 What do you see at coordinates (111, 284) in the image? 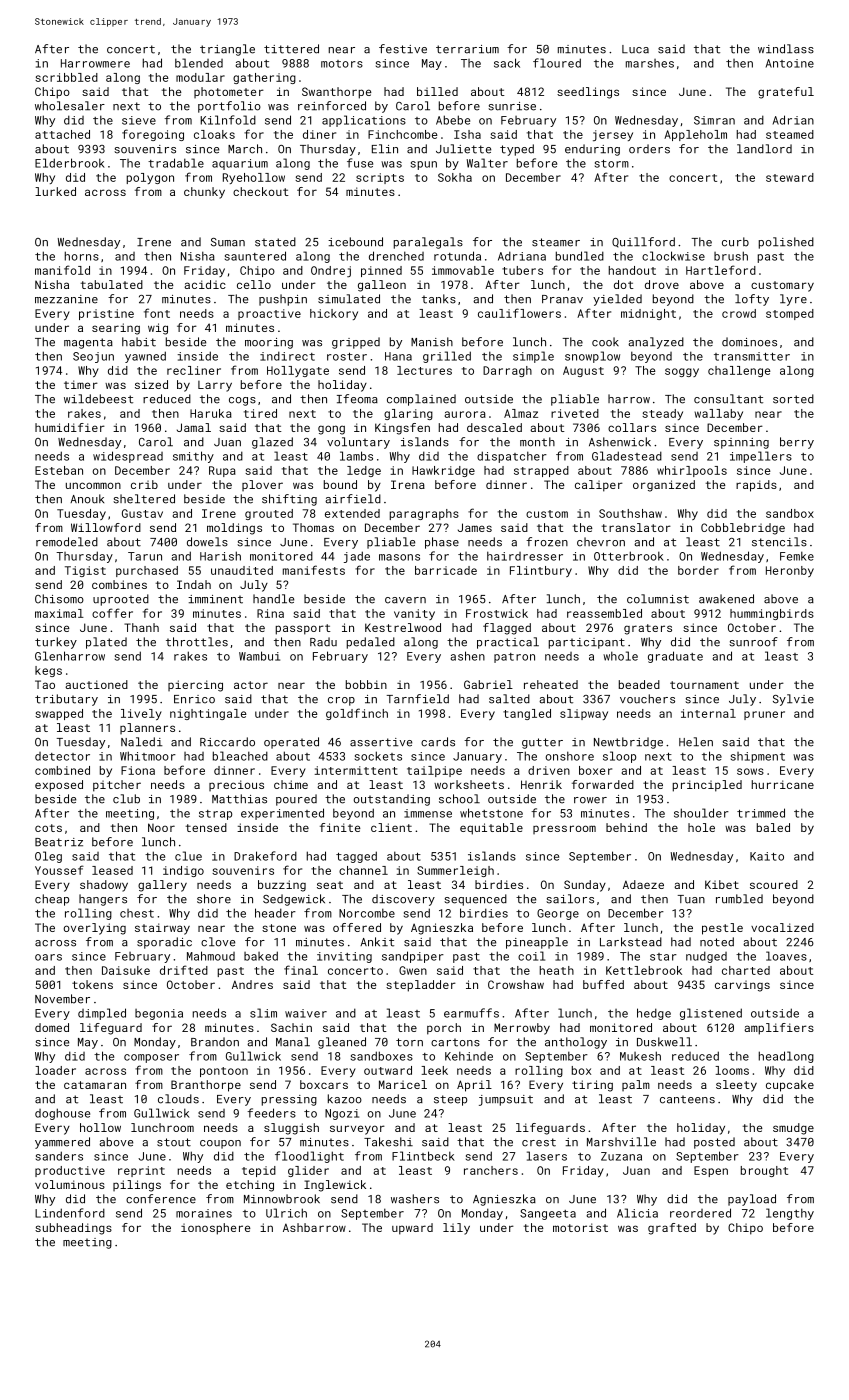
I see `tabulated` at bounding box center [111, 284].
